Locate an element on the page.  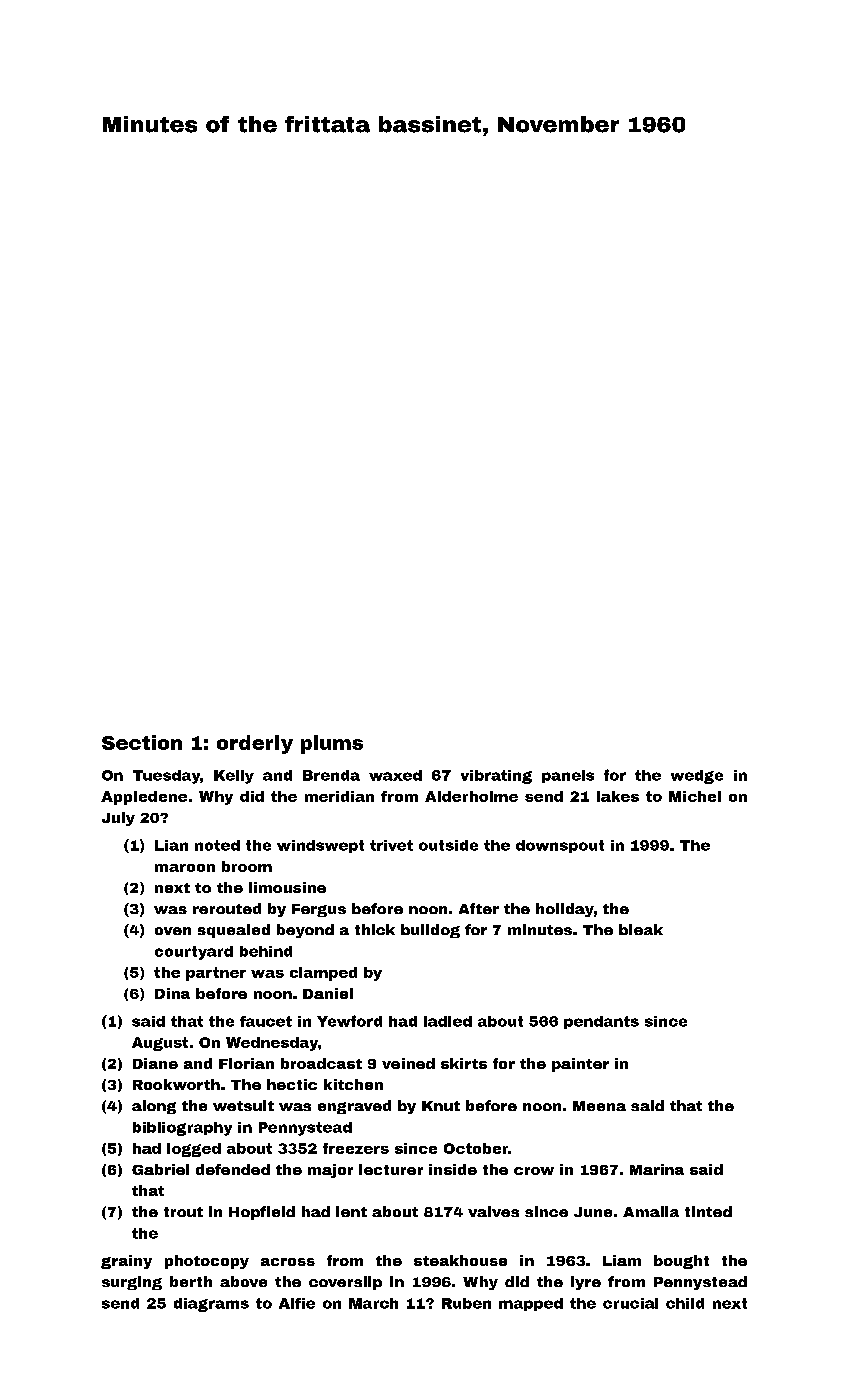
orderly is located at coordinates (255, 744).
